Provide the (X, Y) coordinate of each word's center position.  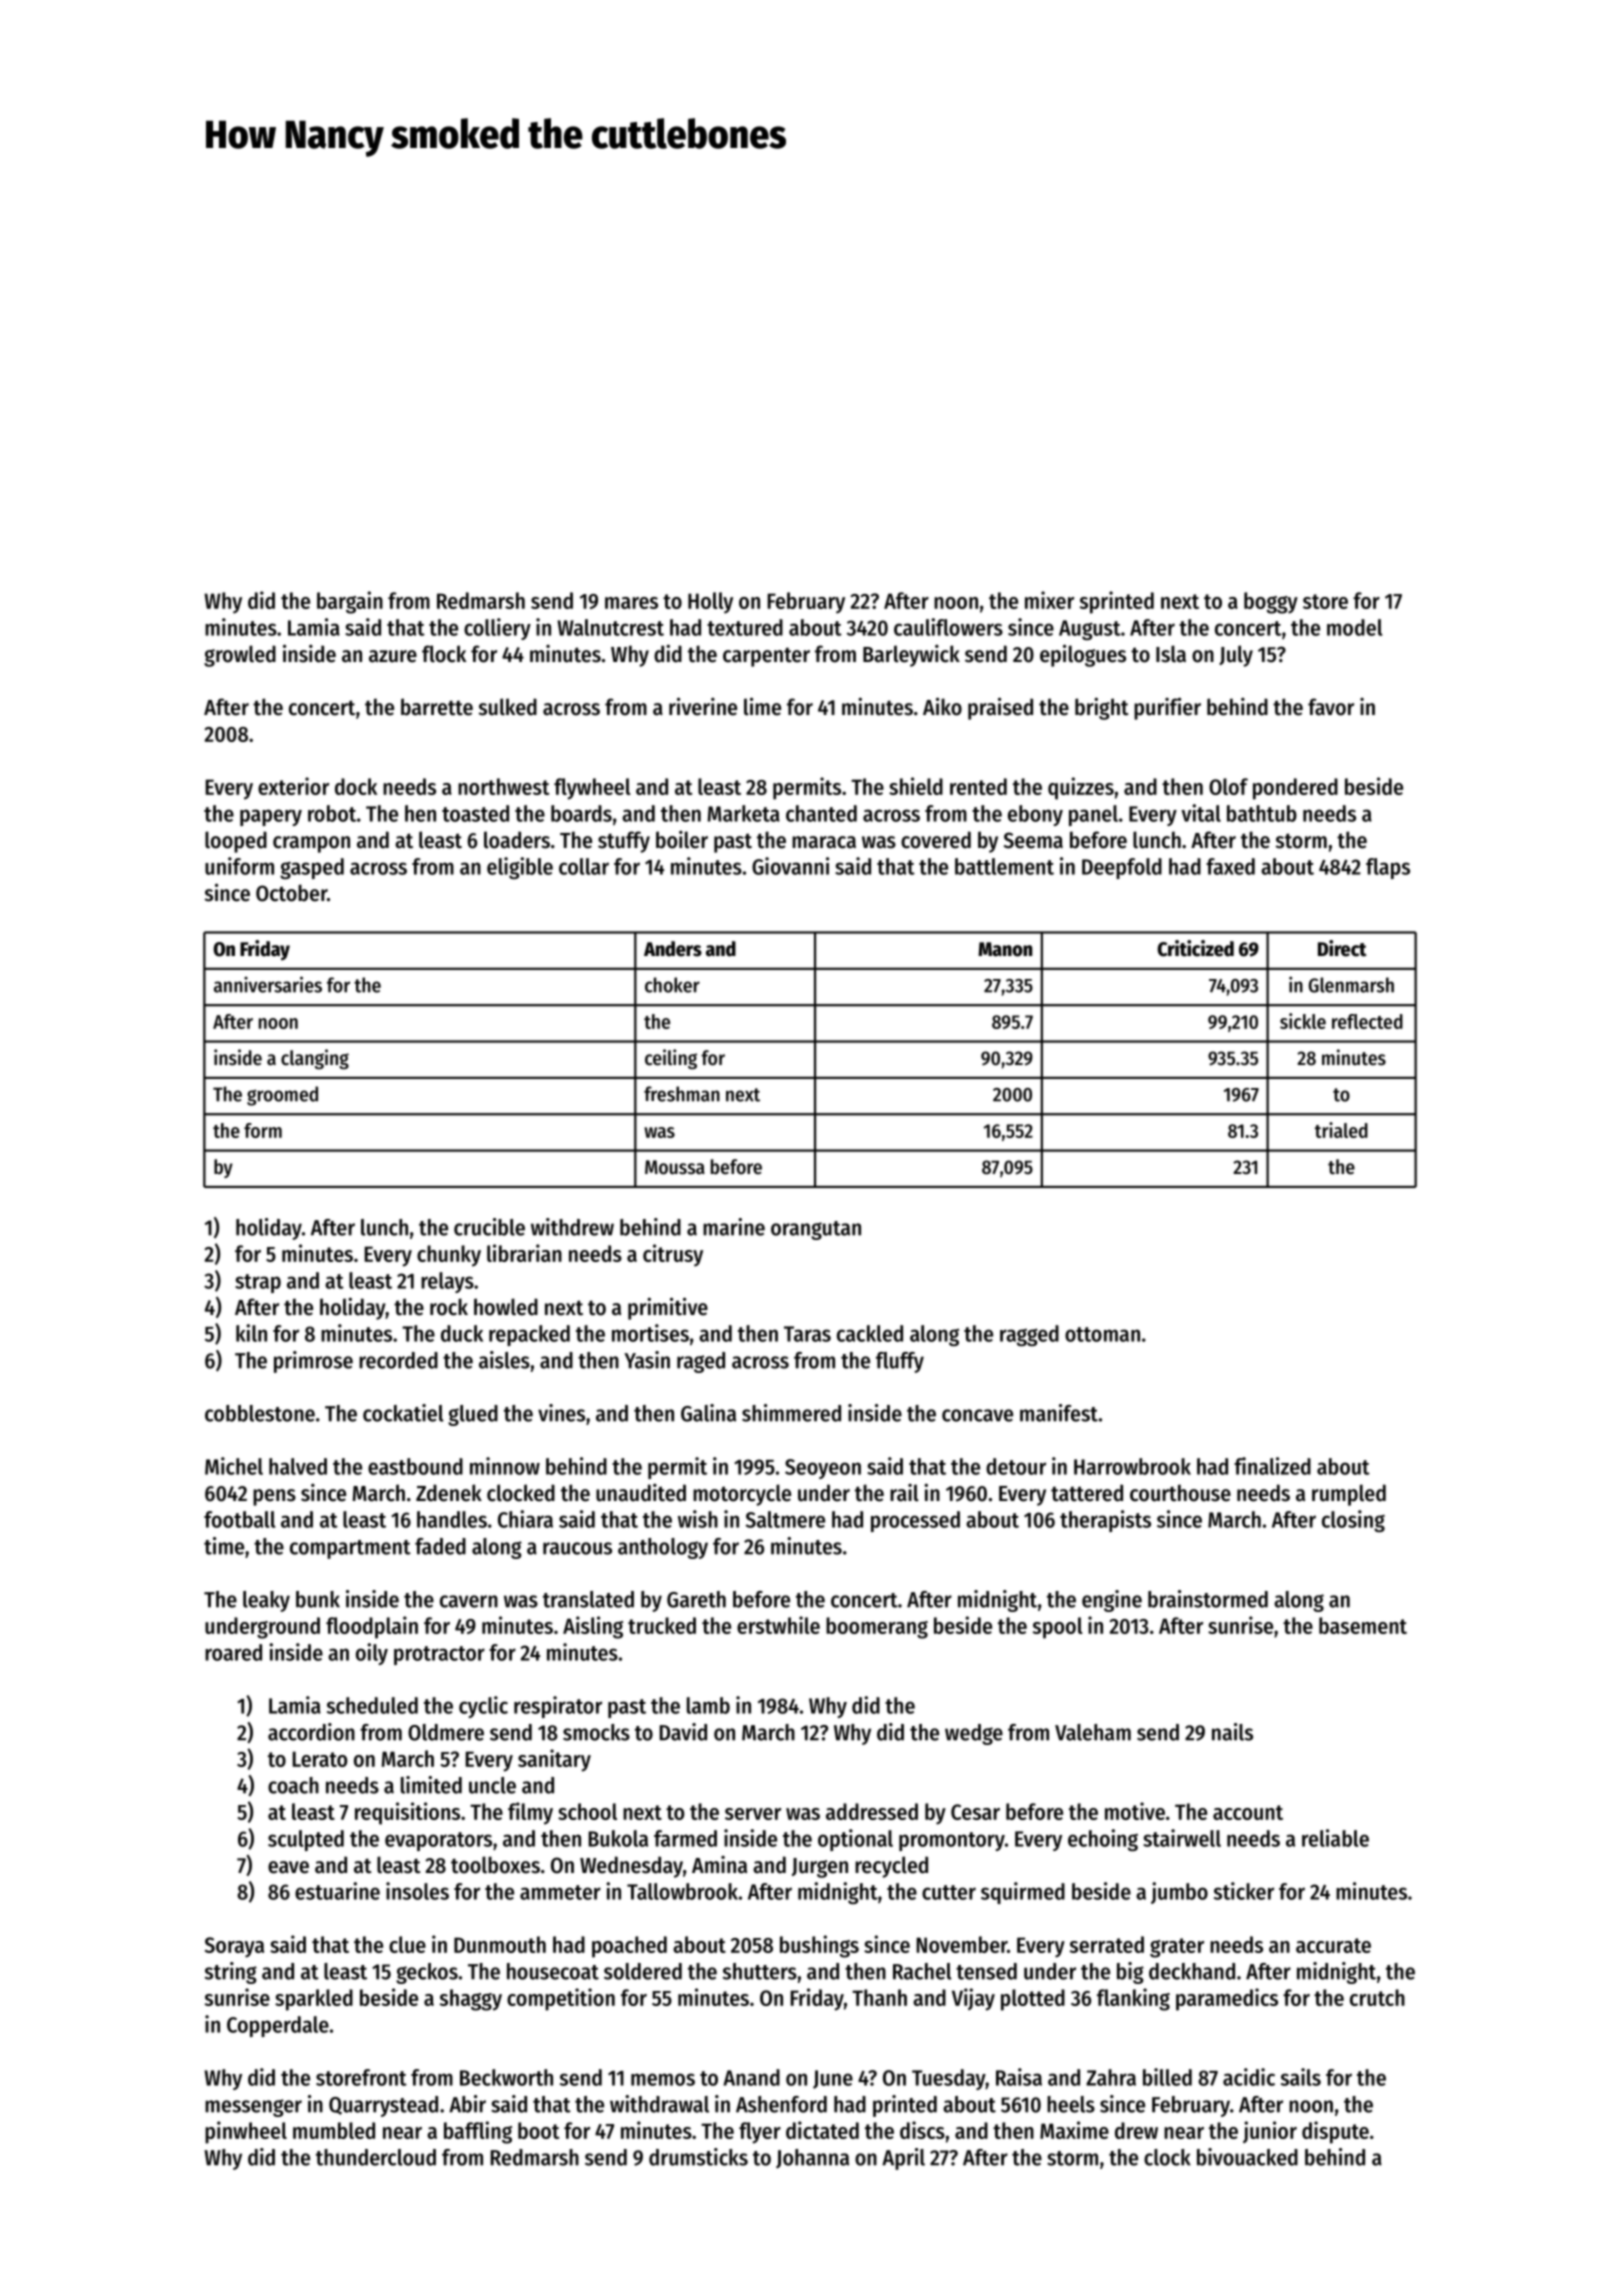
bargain (350, 602)
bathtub (1262, 813)
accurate (1333, 1945)
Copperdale (278, 2026)
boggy (1271, 603)
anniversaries (268, 984)
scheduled (372, 1705)
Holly (710, 603)
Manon (1005, 949)
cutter (949, 1892)
